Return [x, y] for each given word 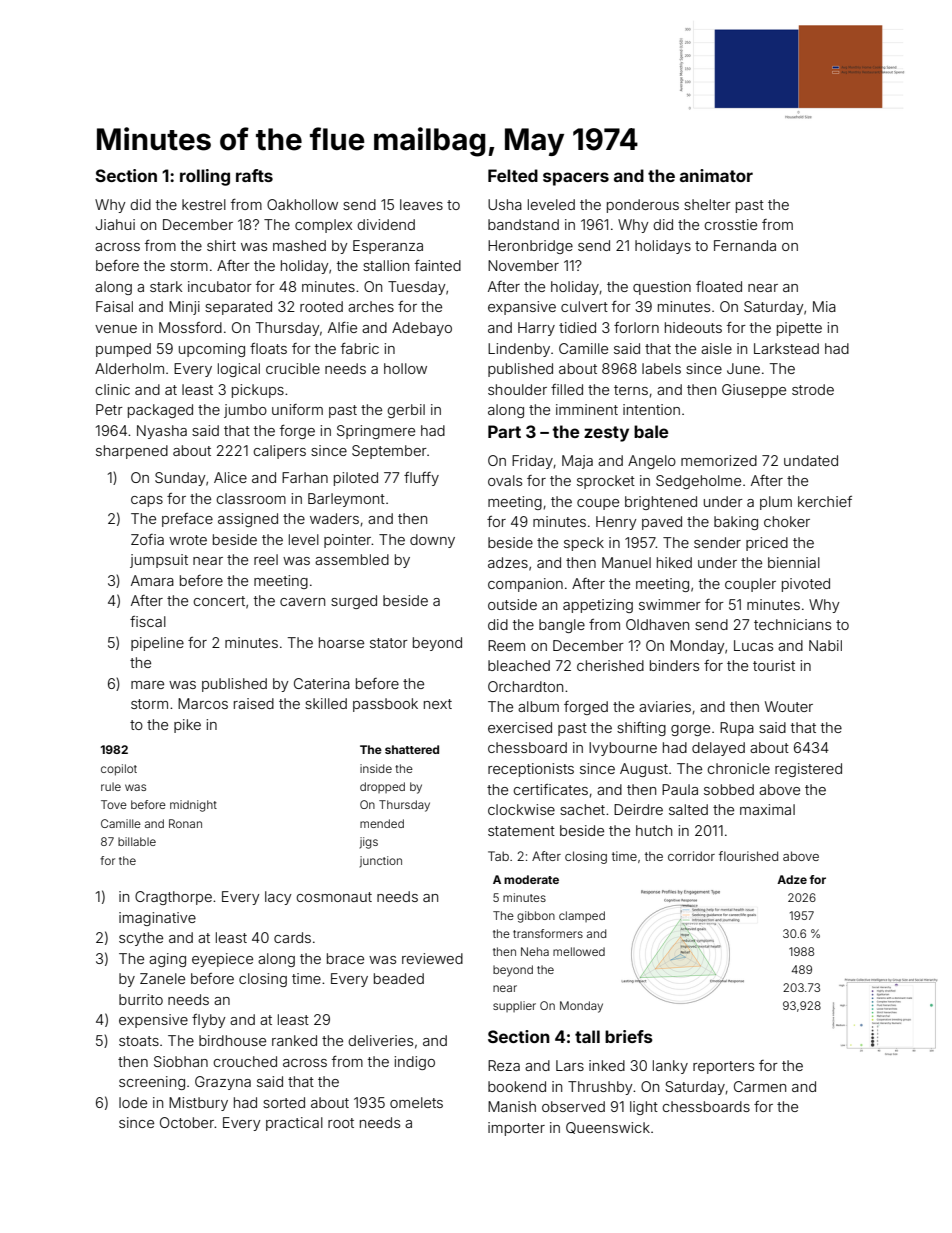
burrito [141, 999]
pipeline [157, 644]
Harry [536, 329]
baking [736, 523]
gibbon [536, 917]
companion [525, 585]
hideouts [693, 327]
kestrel [204, 204]
